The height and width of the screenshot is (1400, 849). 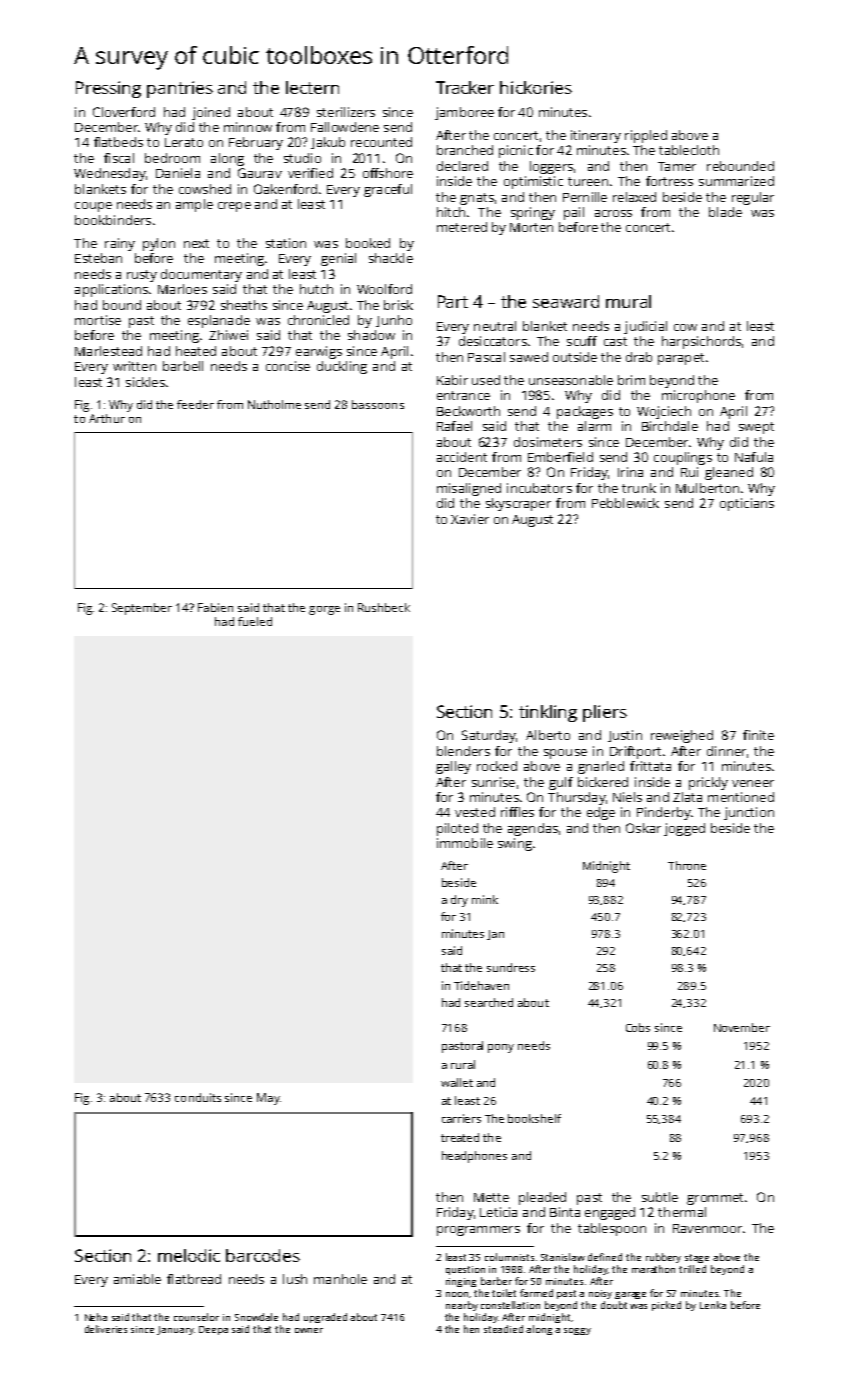 I want to click on Neha, so click(x=96, y=1317).
